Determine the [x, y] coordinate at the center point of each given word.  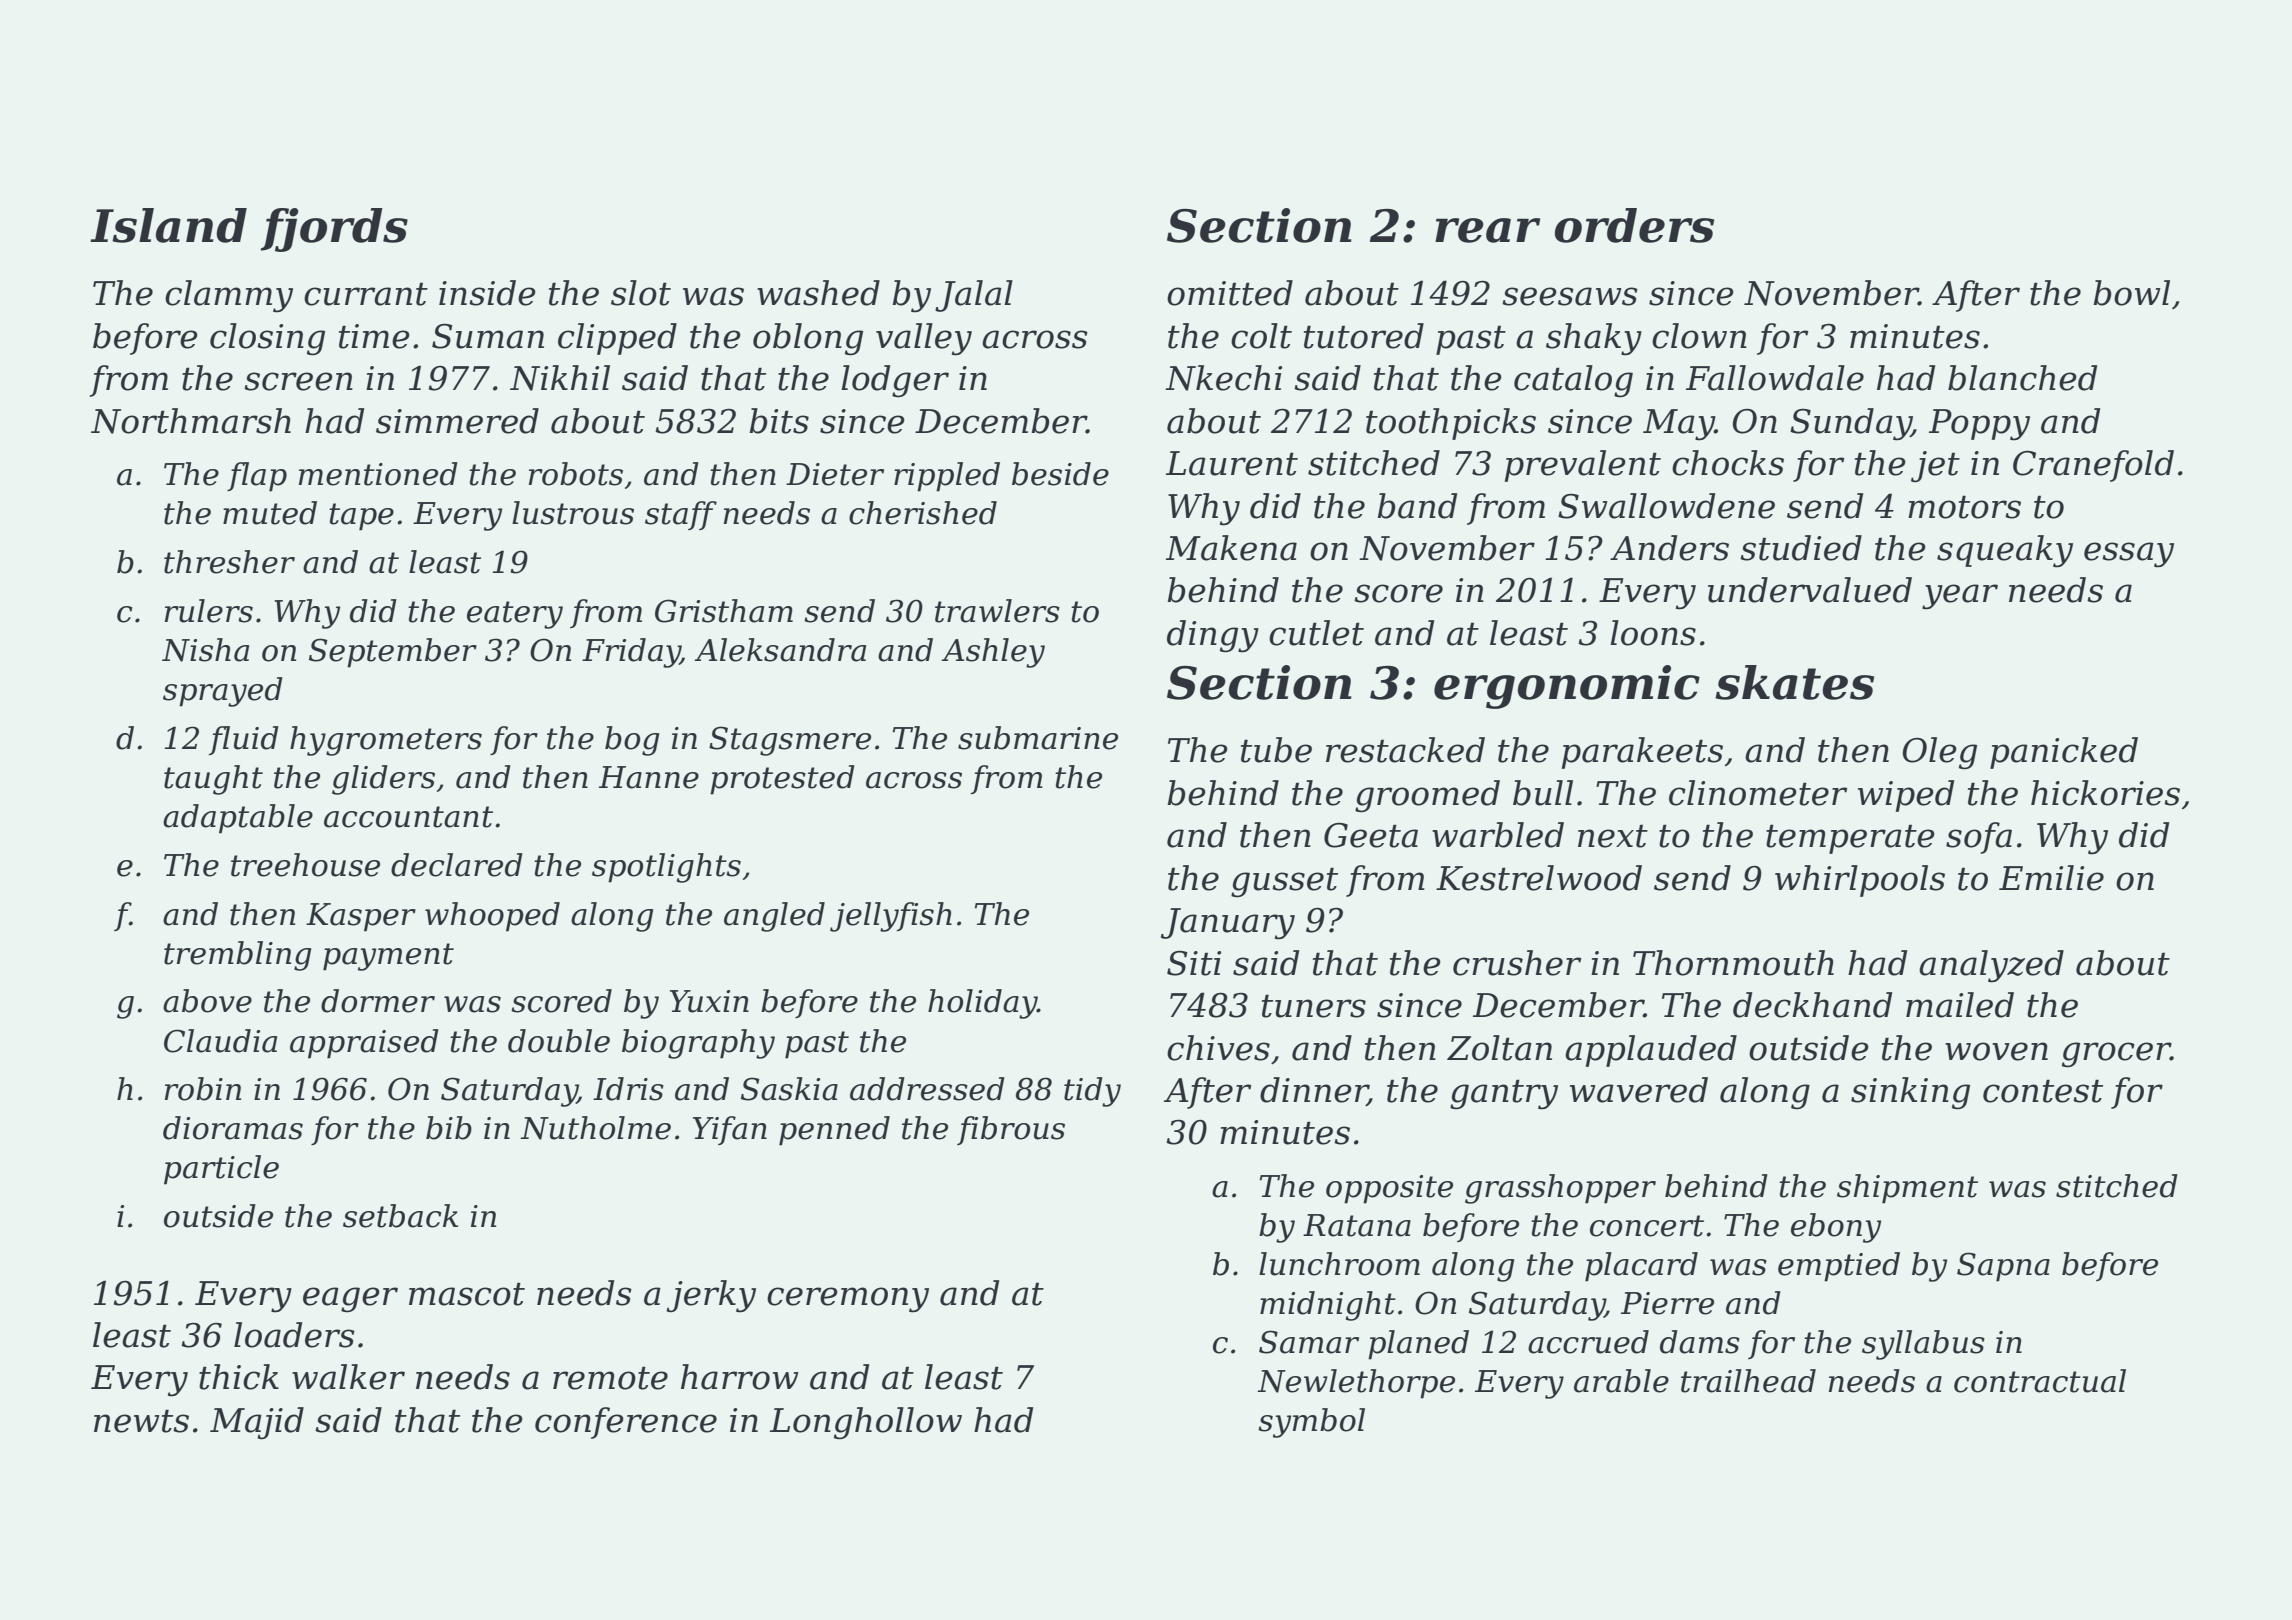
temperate [1850, 839]
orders [1634, 225]
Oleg [1940, 753]
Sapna [2003, 1267]
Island [168, 225]
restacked [1405, 750]
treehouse [305, 865]
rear [1487, 230]
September [393, 653]
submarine [1038, 738]
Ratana [1357, 1225]
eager [350, 1300]
